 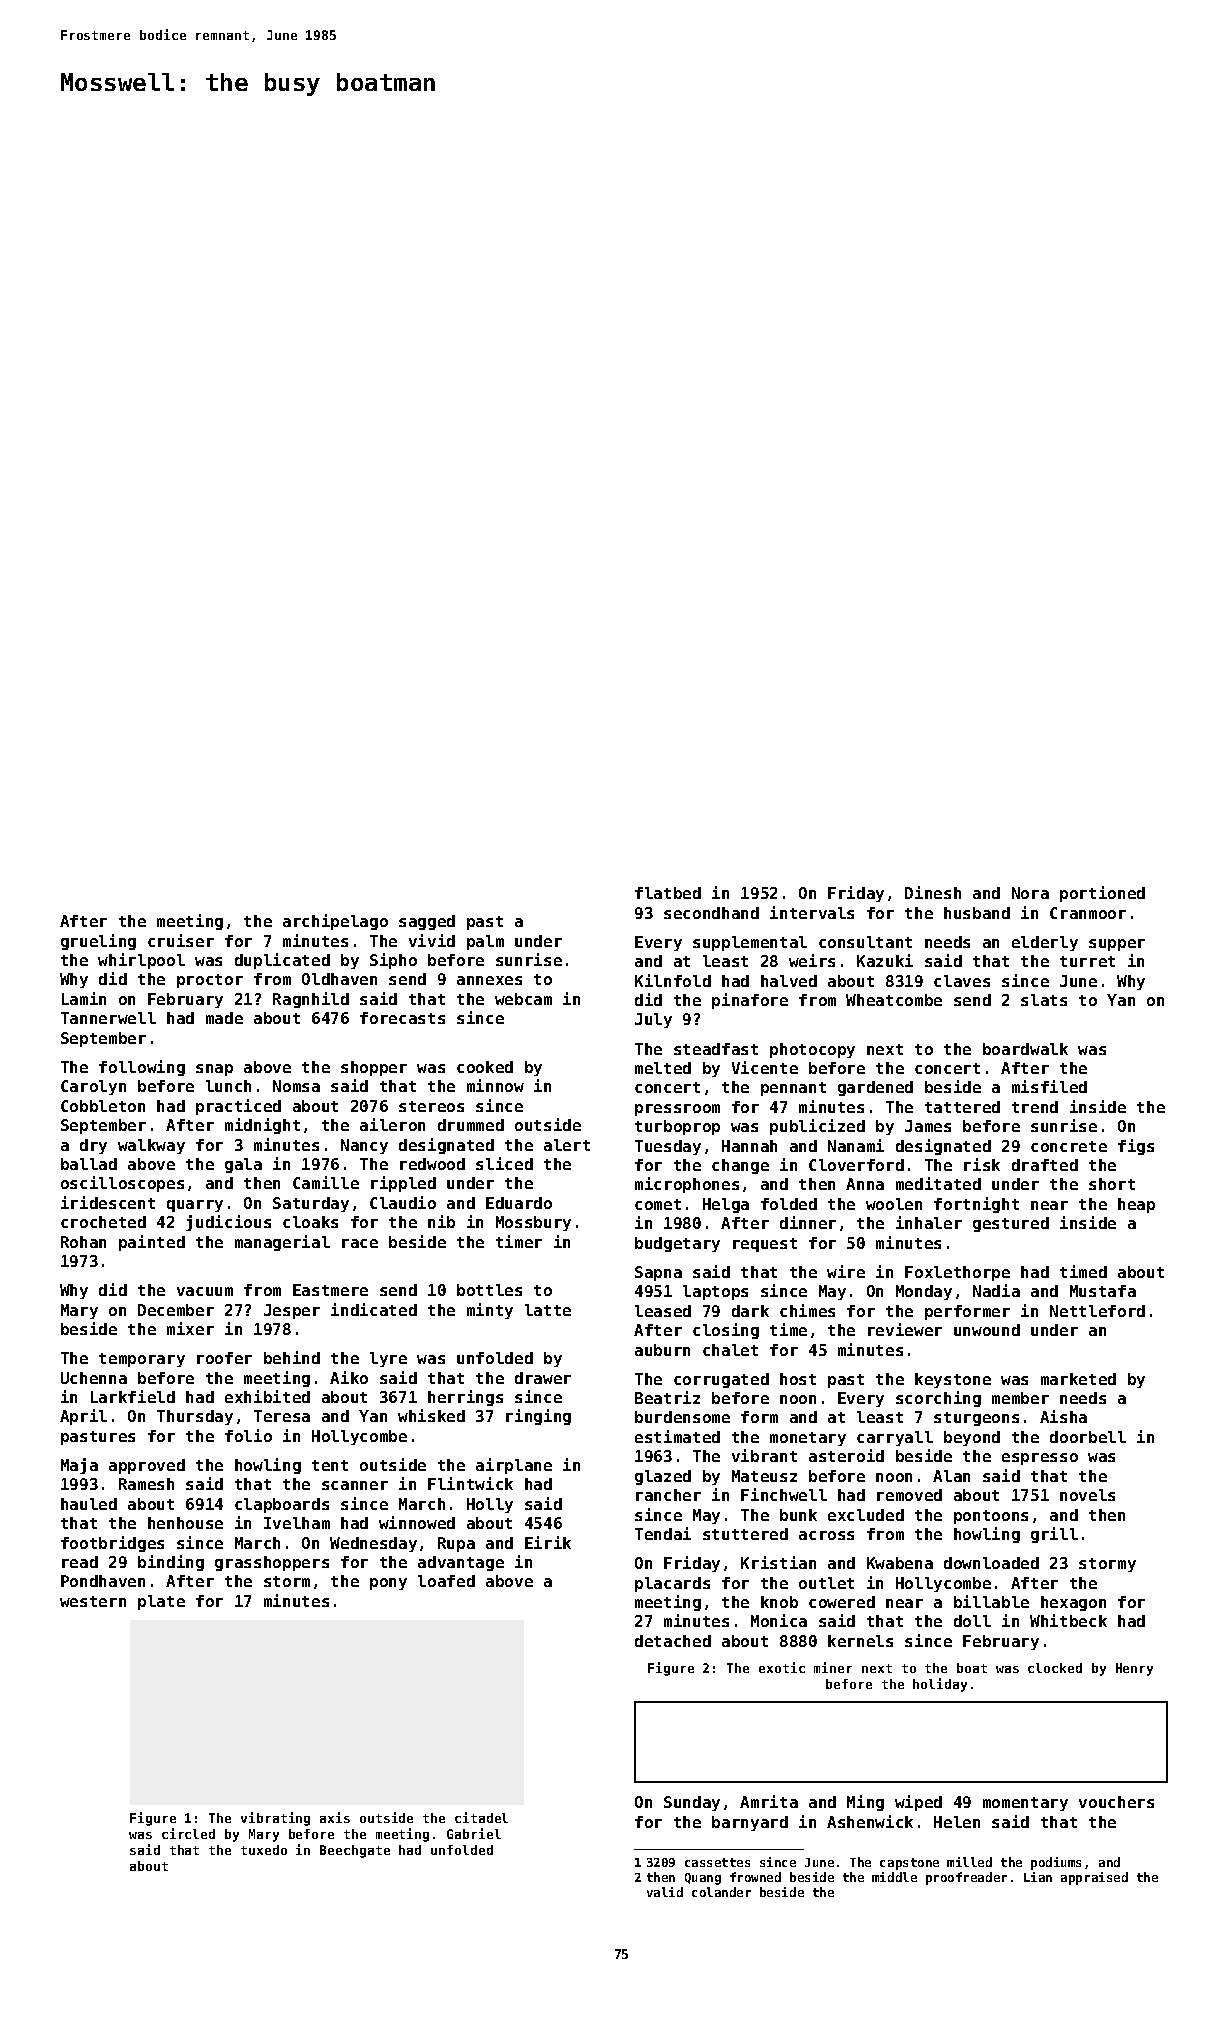 I want to click on ballad, so click(x=89, y=1164).
